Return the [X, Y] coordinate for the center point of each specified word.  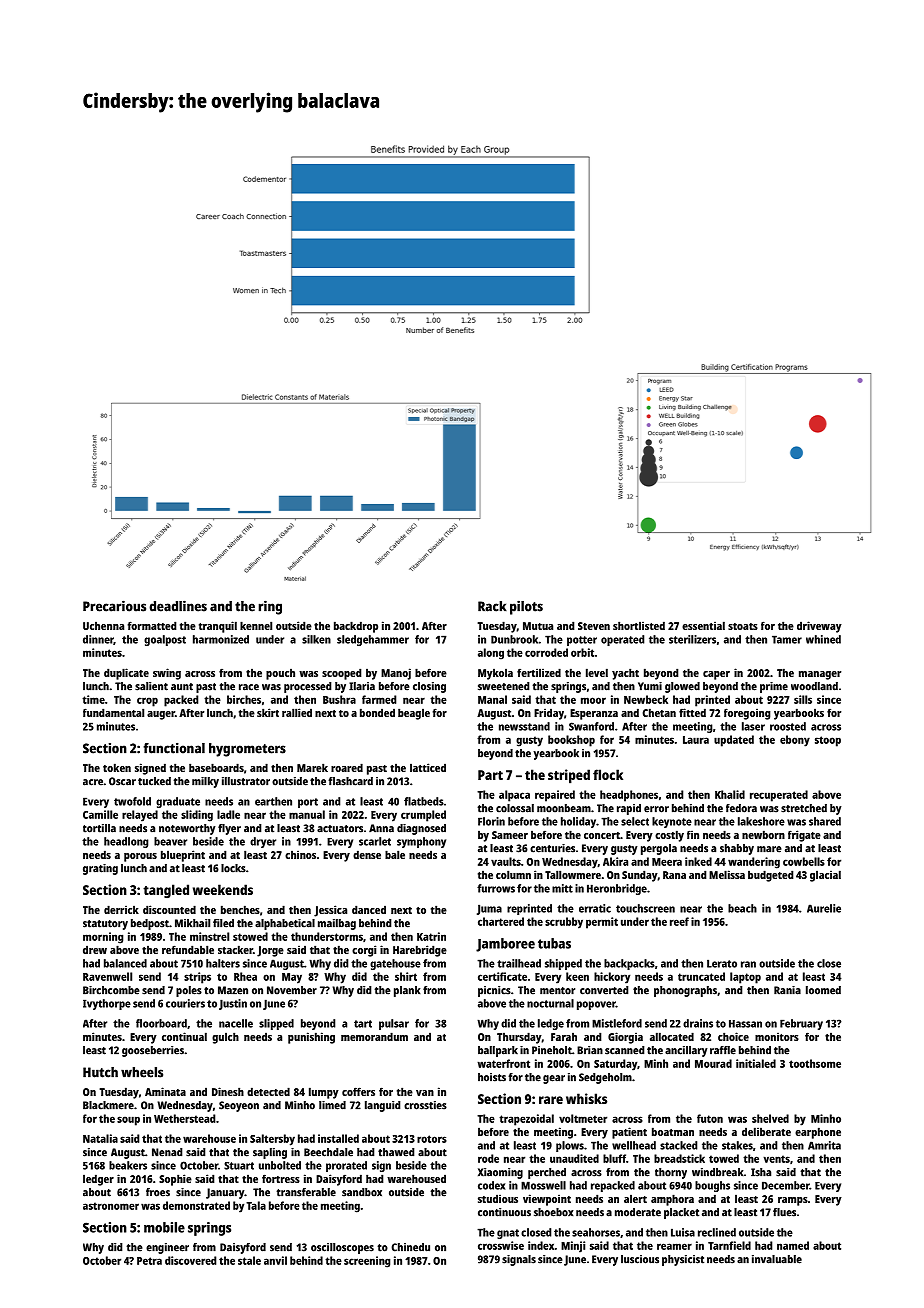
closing [429, 687]
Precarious [114, 606]
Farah [564, 1036]
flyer [229, 829]
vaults [506, 861]
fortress [281, 1178]
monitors [777, 1036]
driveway [819, 627]
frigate [804, 836]
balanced [125, 963]
